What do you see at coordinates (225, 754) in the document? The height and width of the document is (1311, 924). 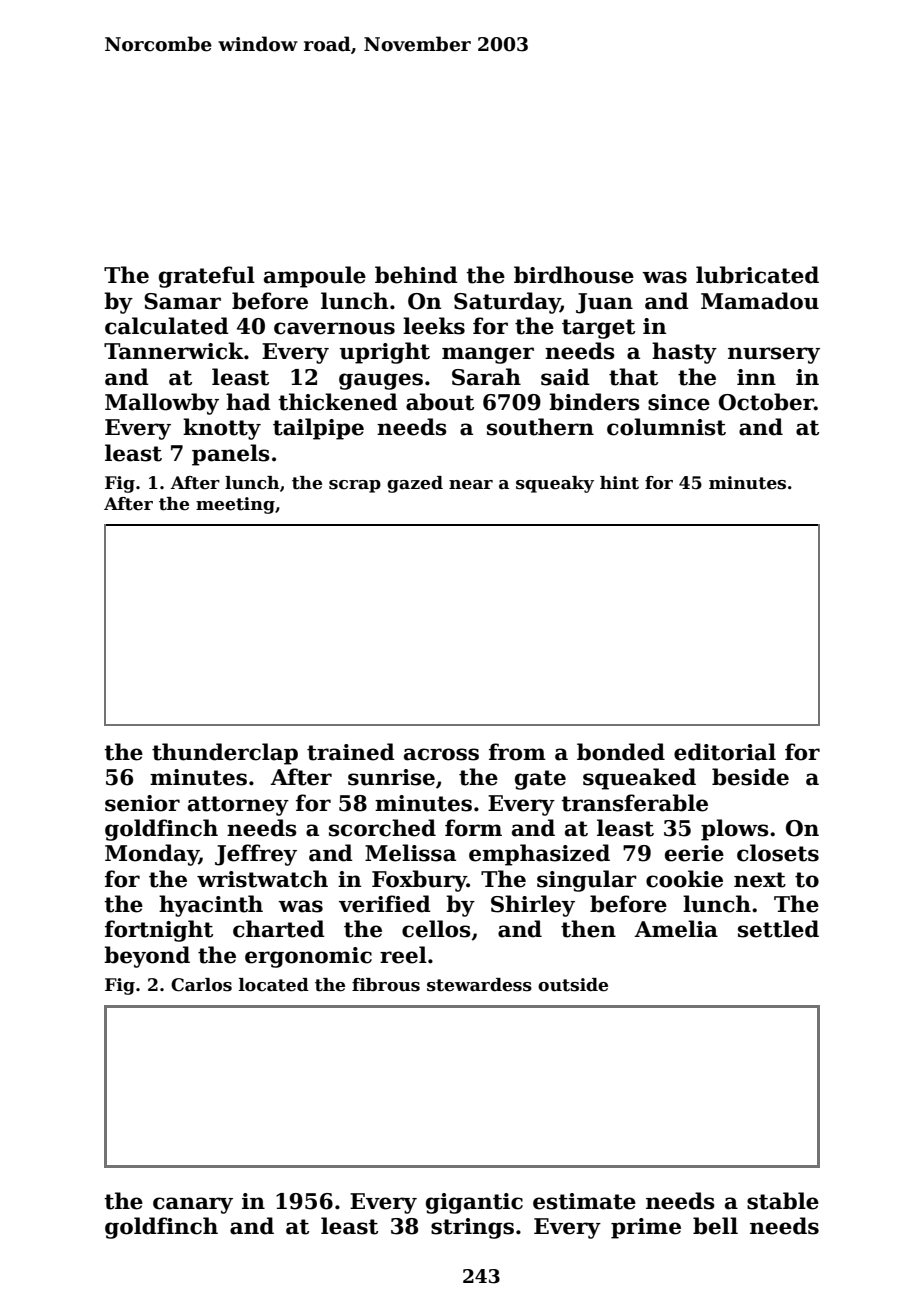 I see `thunderclap` at bounding box center [225, 754].
